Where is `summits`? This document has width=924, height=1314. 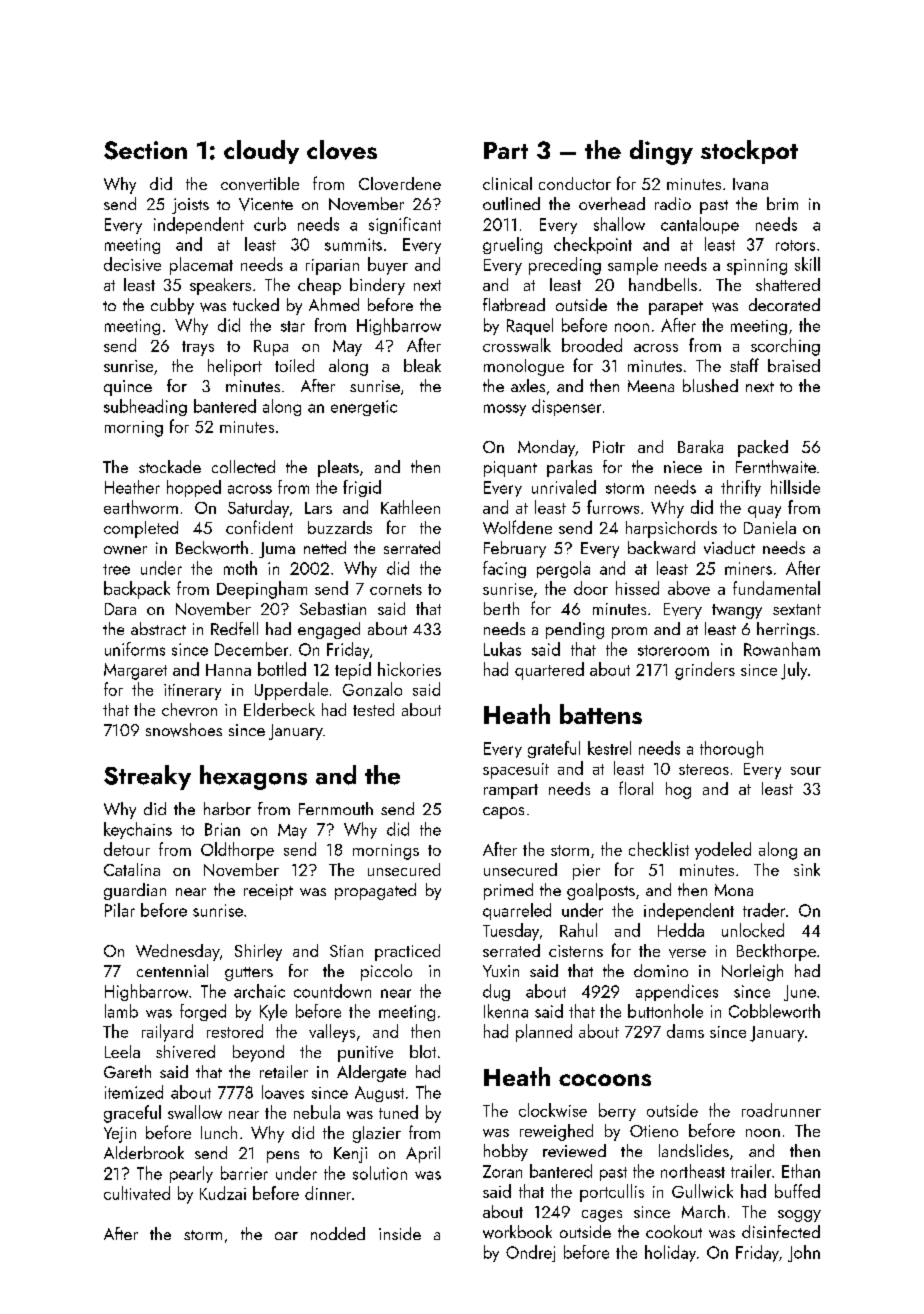 summits is located at coordinates (353, 244).
